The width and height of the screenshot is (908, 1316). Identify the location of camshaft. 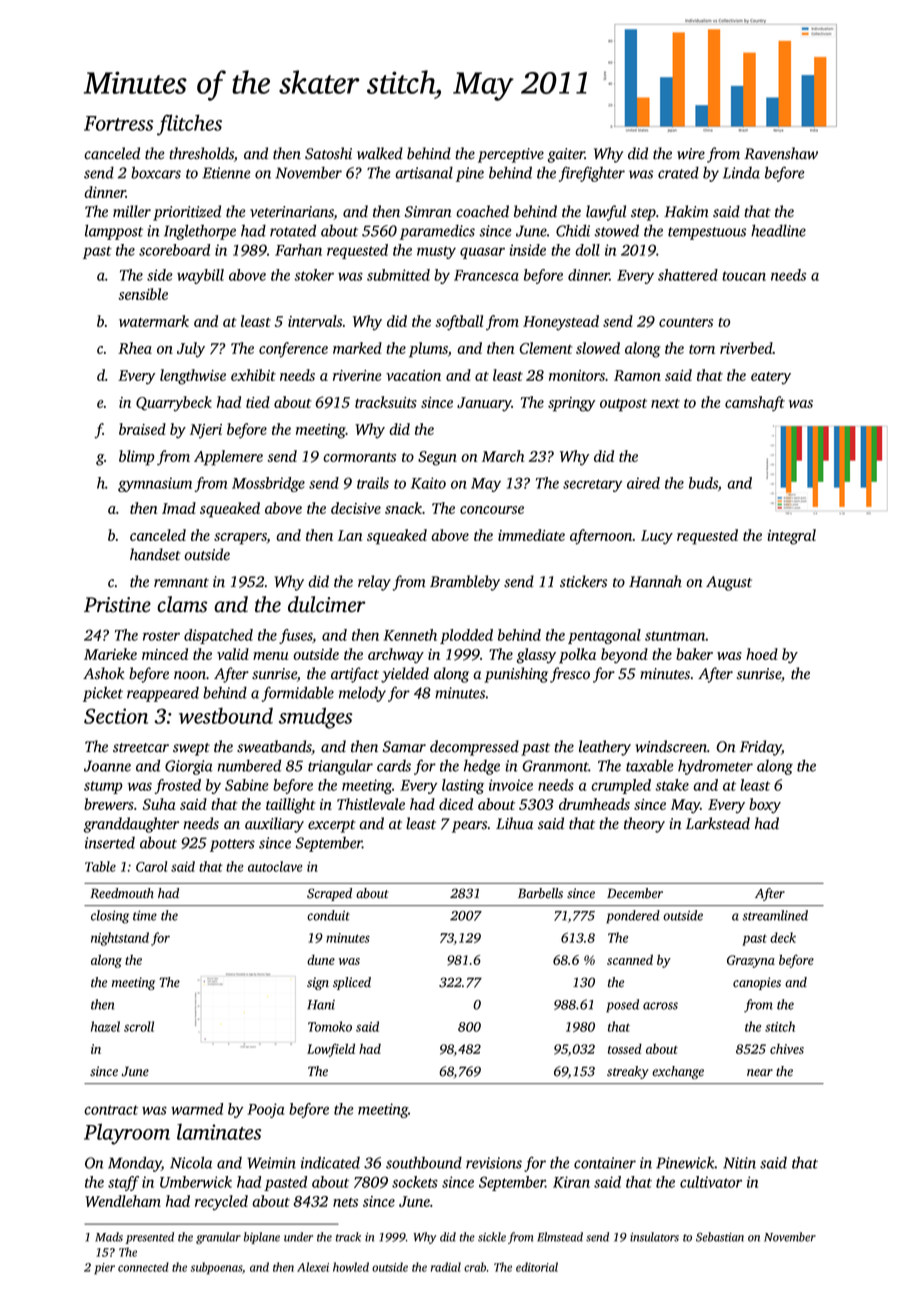
(755, 404).
